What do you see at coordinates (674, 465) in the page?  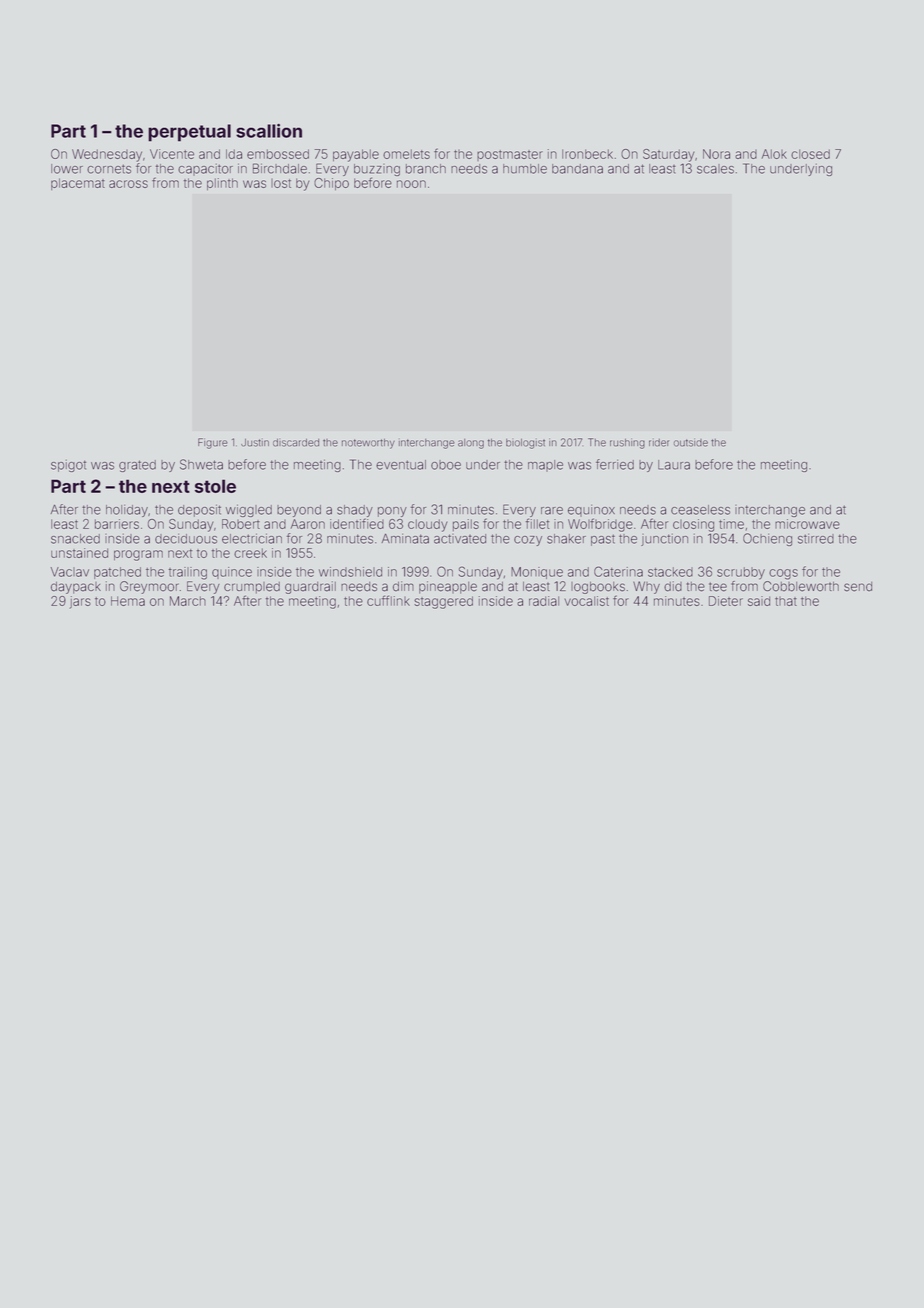 I see `Laura` at bounding box center [674, 465].
